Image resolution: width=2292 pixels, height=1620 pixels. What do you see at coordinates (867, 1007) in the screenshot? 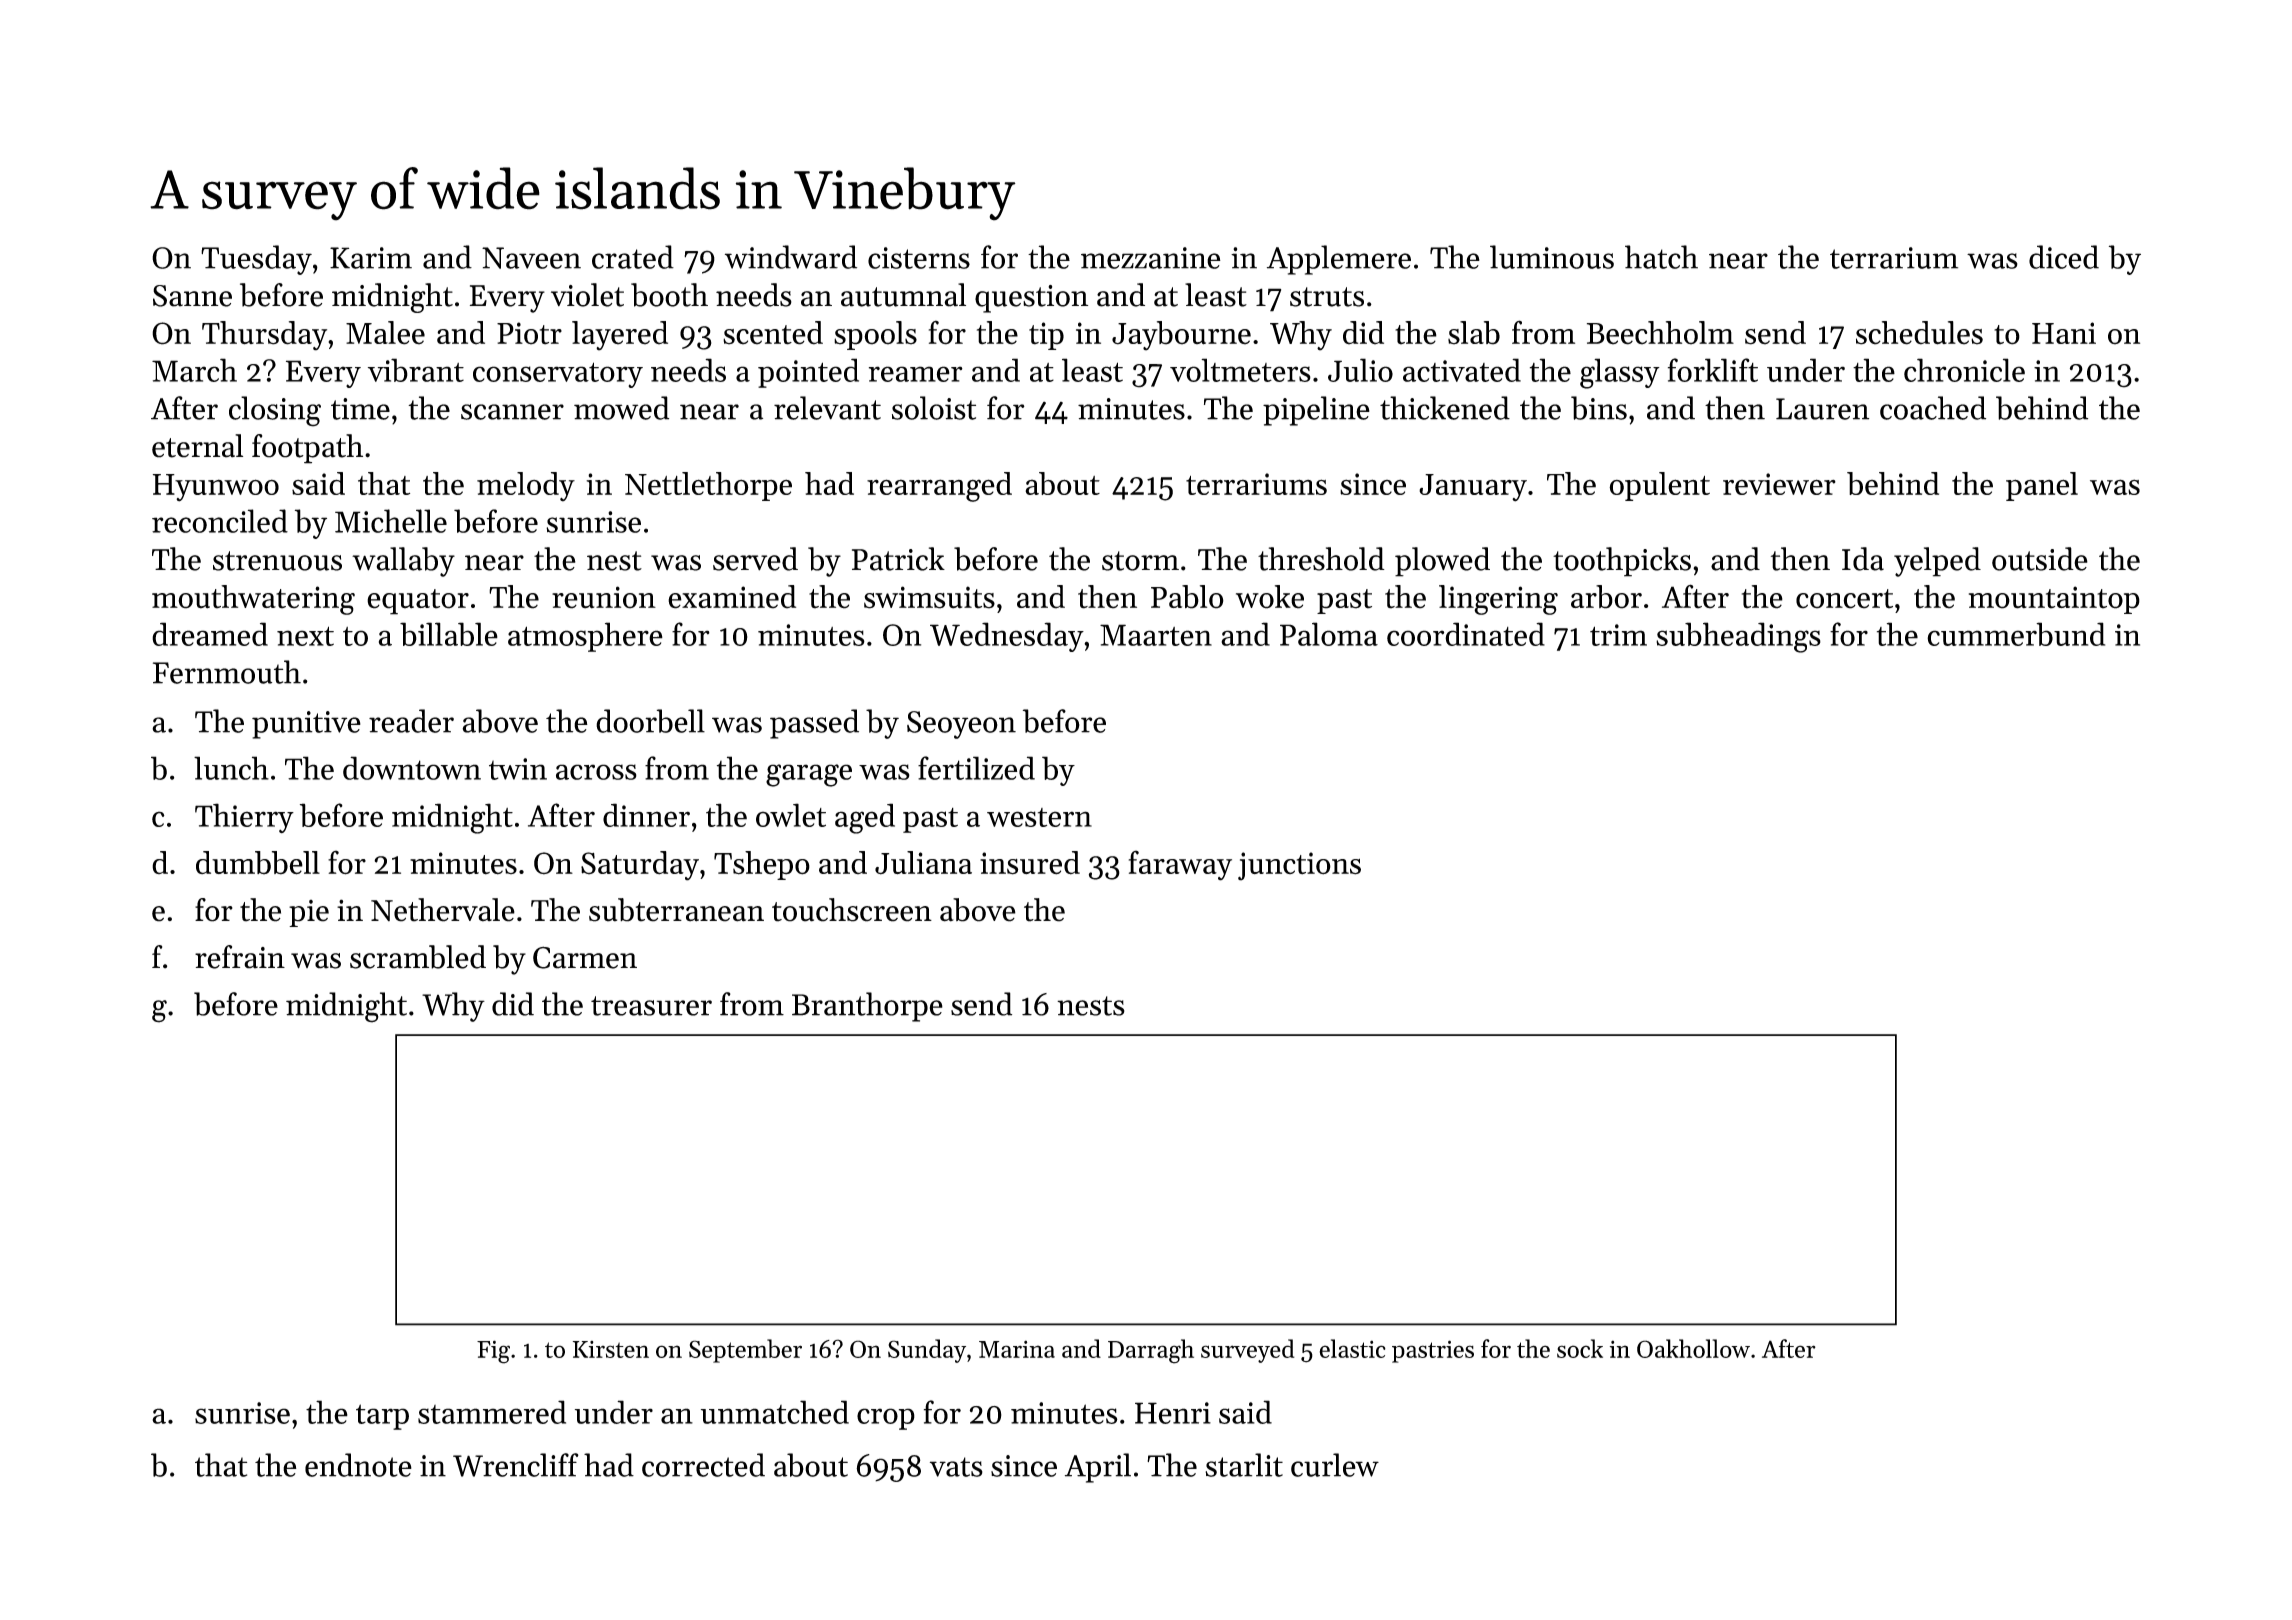
I see `Branthorpe` at bounding box center [867, 1007].
